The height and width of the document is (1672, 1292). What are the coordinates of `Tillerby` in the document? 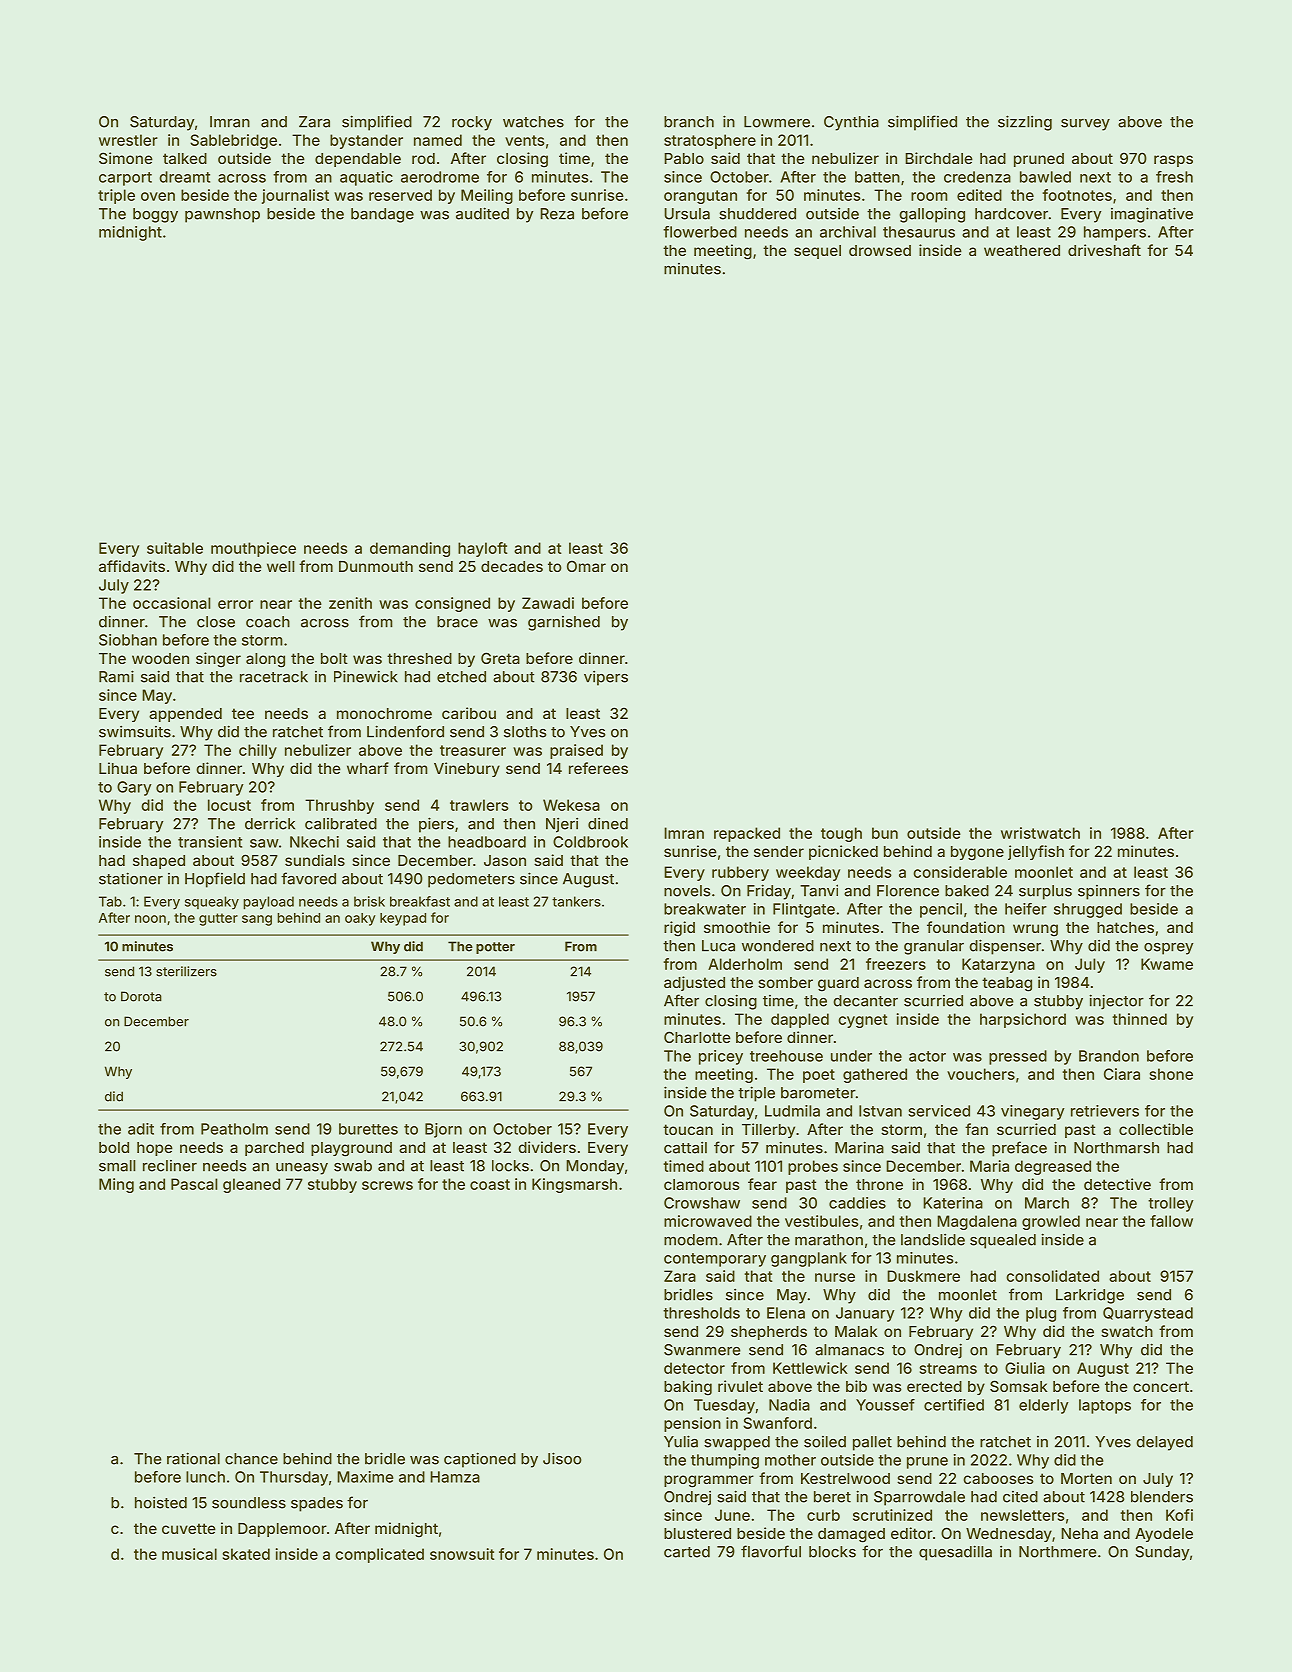 It's located at (768, 1130).
